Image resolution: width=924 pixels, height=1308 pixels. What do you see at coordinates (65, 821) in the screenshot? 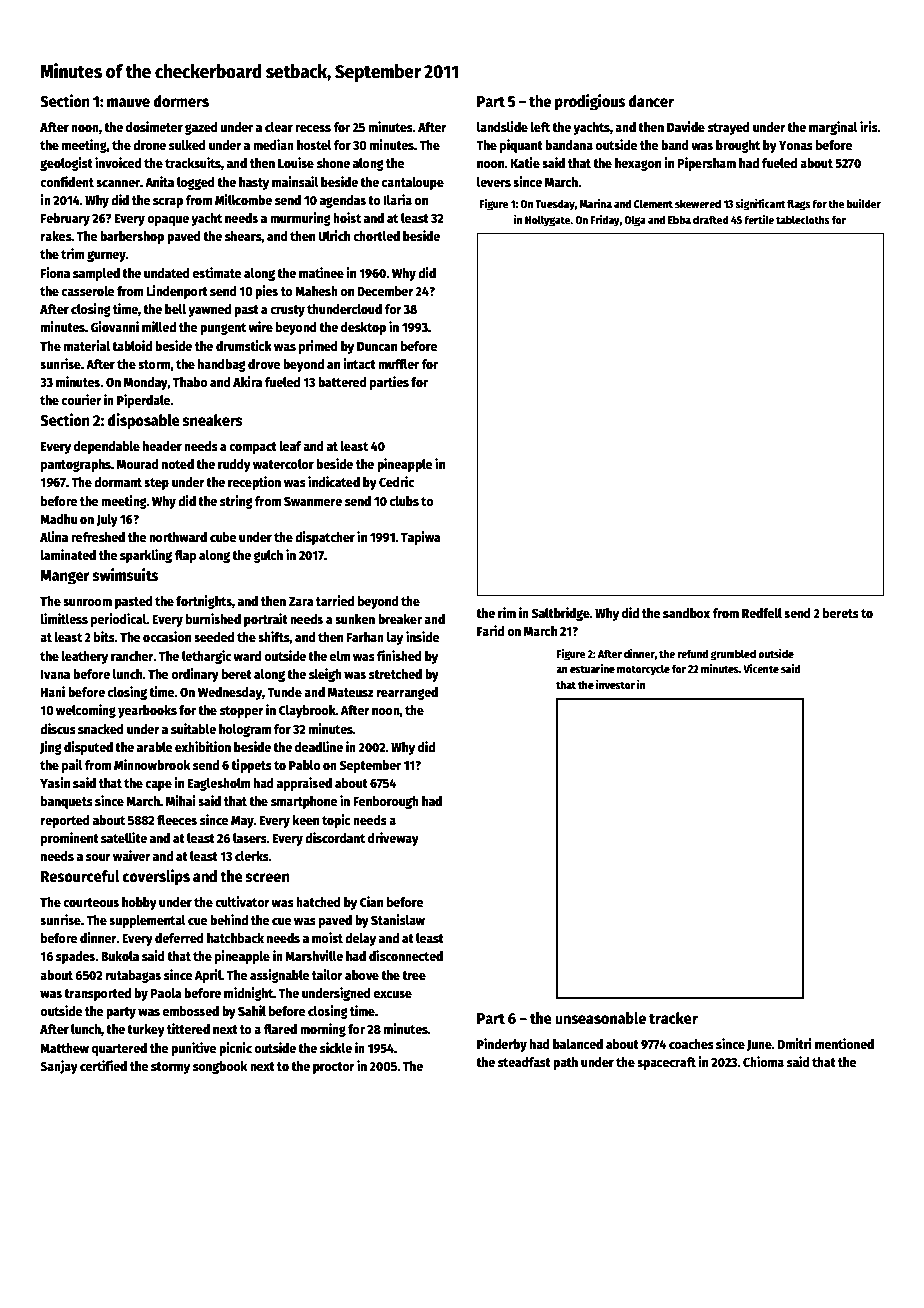
I see `reported` at bounding box center [65, 821].
